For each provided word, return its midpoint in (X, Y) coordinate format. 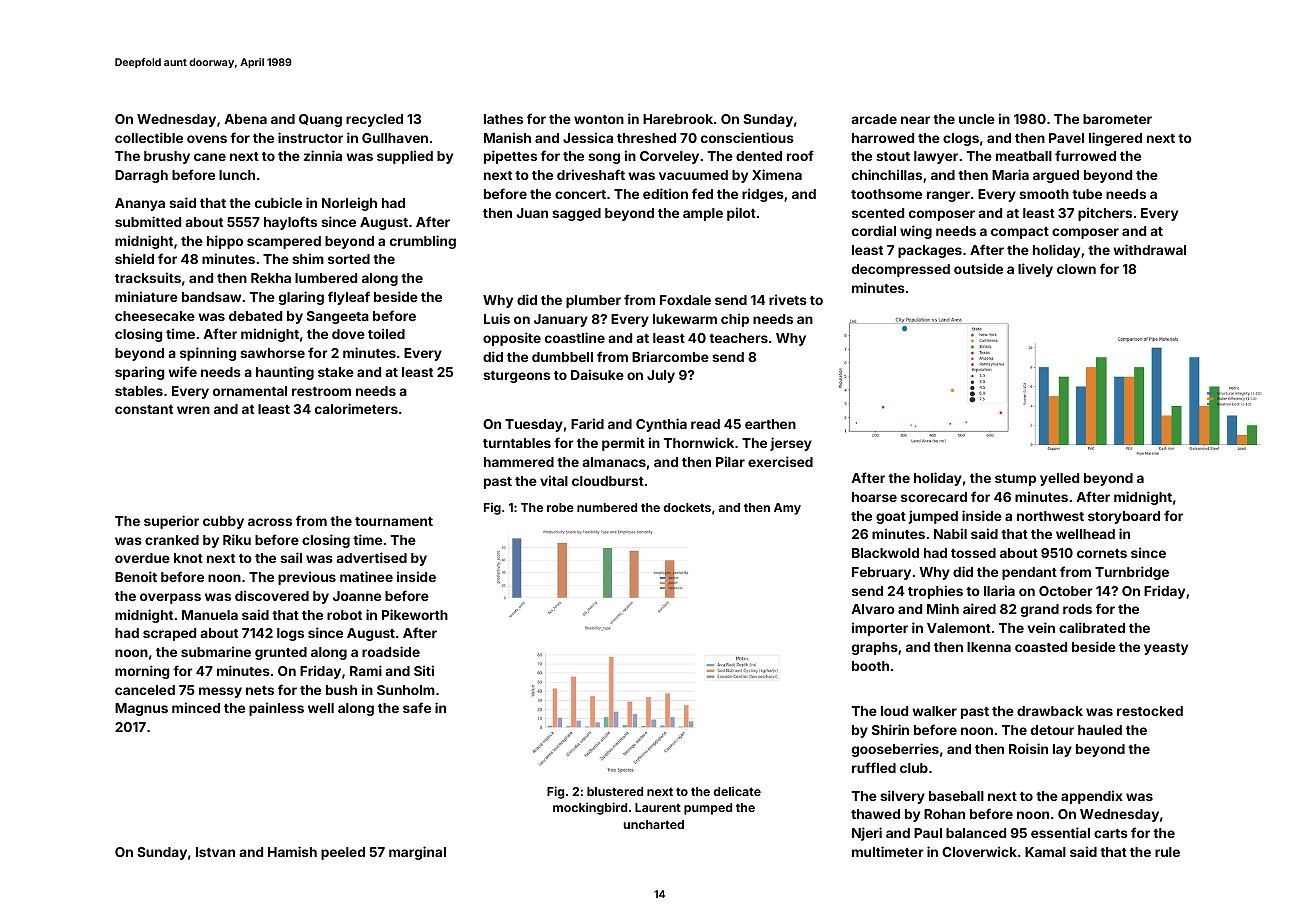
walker (934, 711)
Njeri (867, 834)
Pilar (730, 461)
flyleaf (349, 298)
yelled (1059, 479)
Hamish (292, 851)
